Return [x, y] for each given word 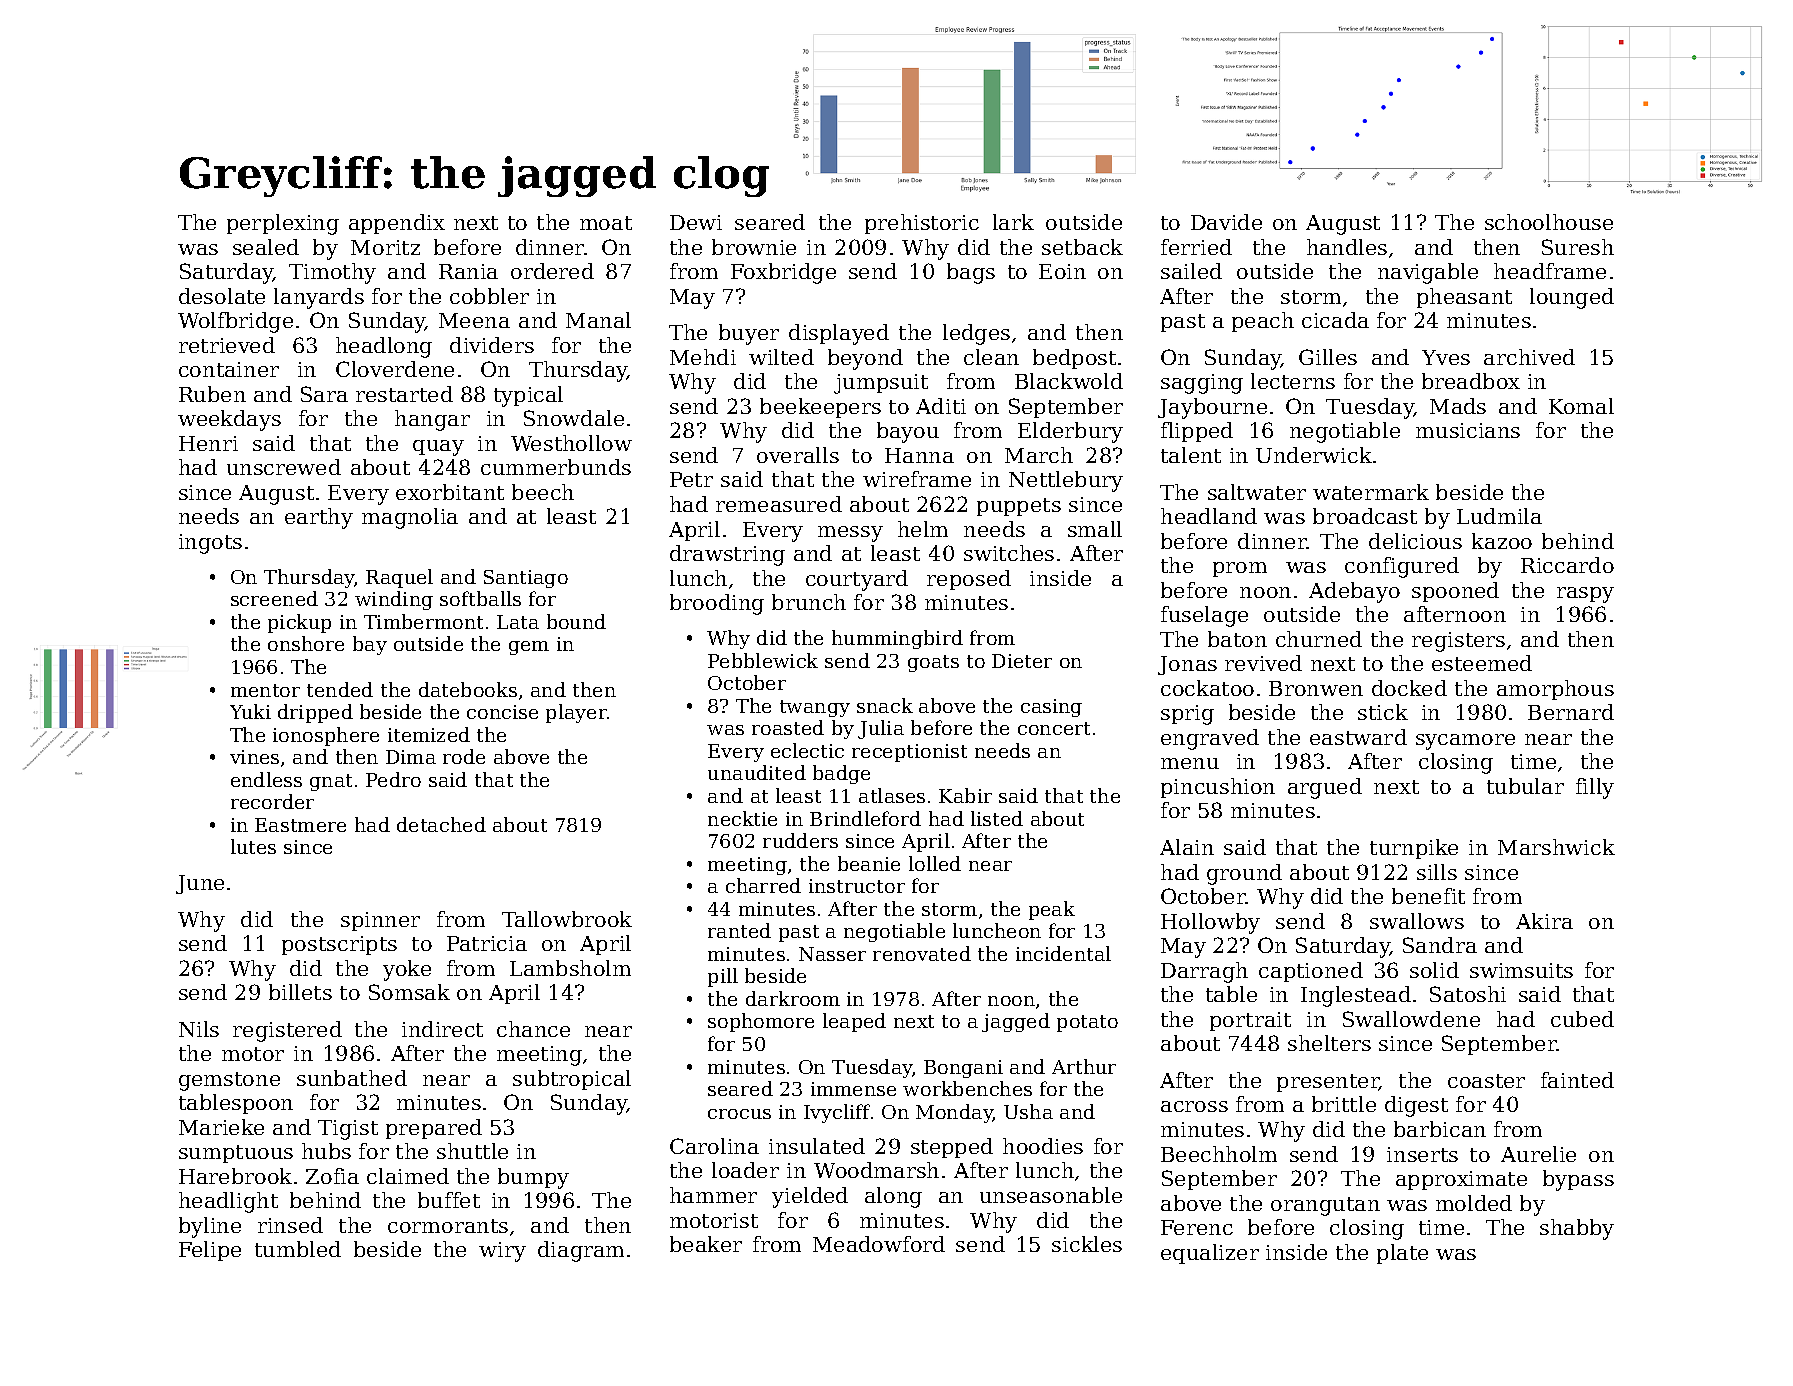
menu [1190, 763]
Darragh [1204, 972]
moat [606, 223]
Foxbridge [783, 273]
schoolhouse [1549, 222]
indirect [442, 1029]
